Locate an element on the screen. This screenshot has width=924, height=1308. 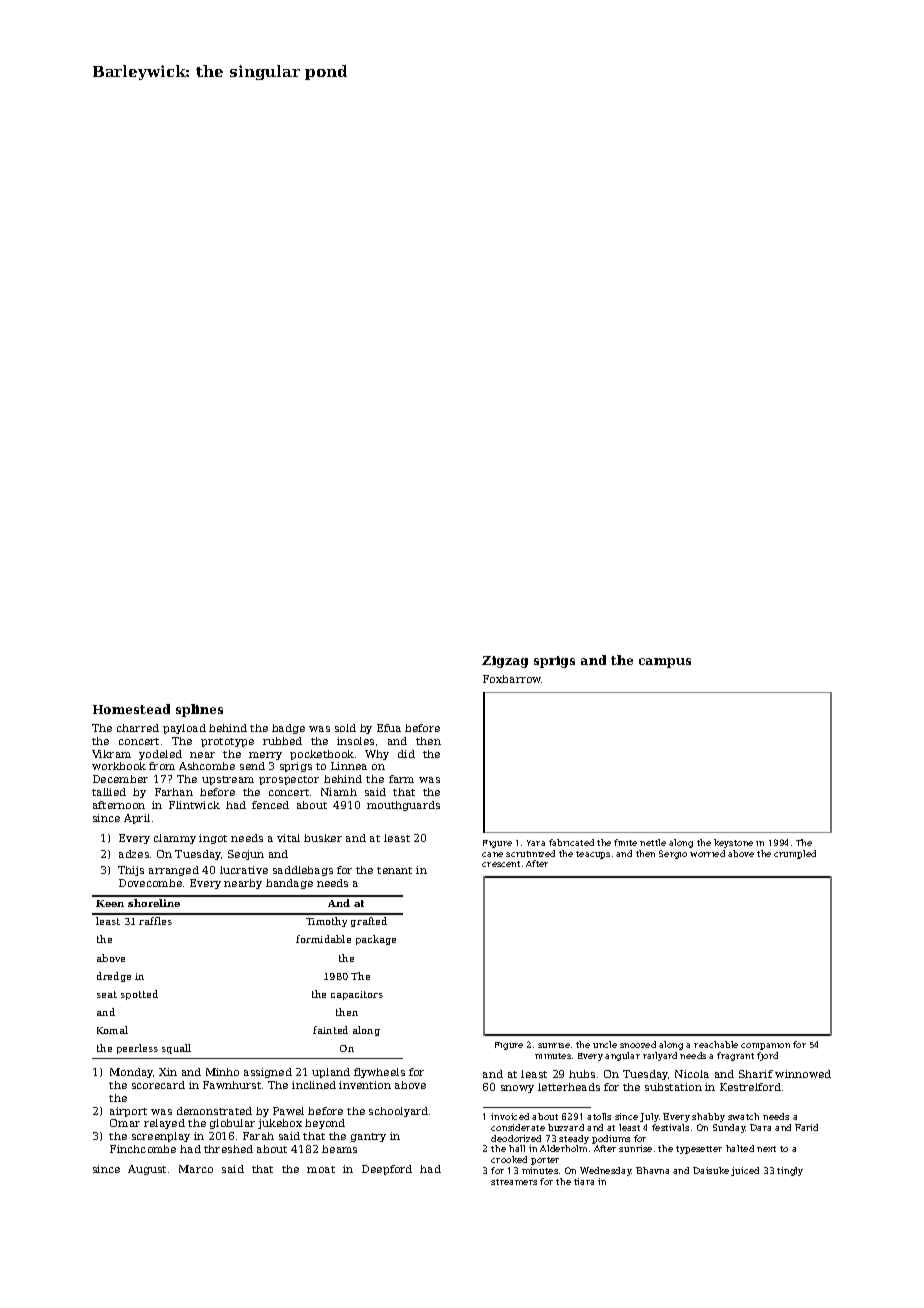
campus is located at coordinates (665, 663).
